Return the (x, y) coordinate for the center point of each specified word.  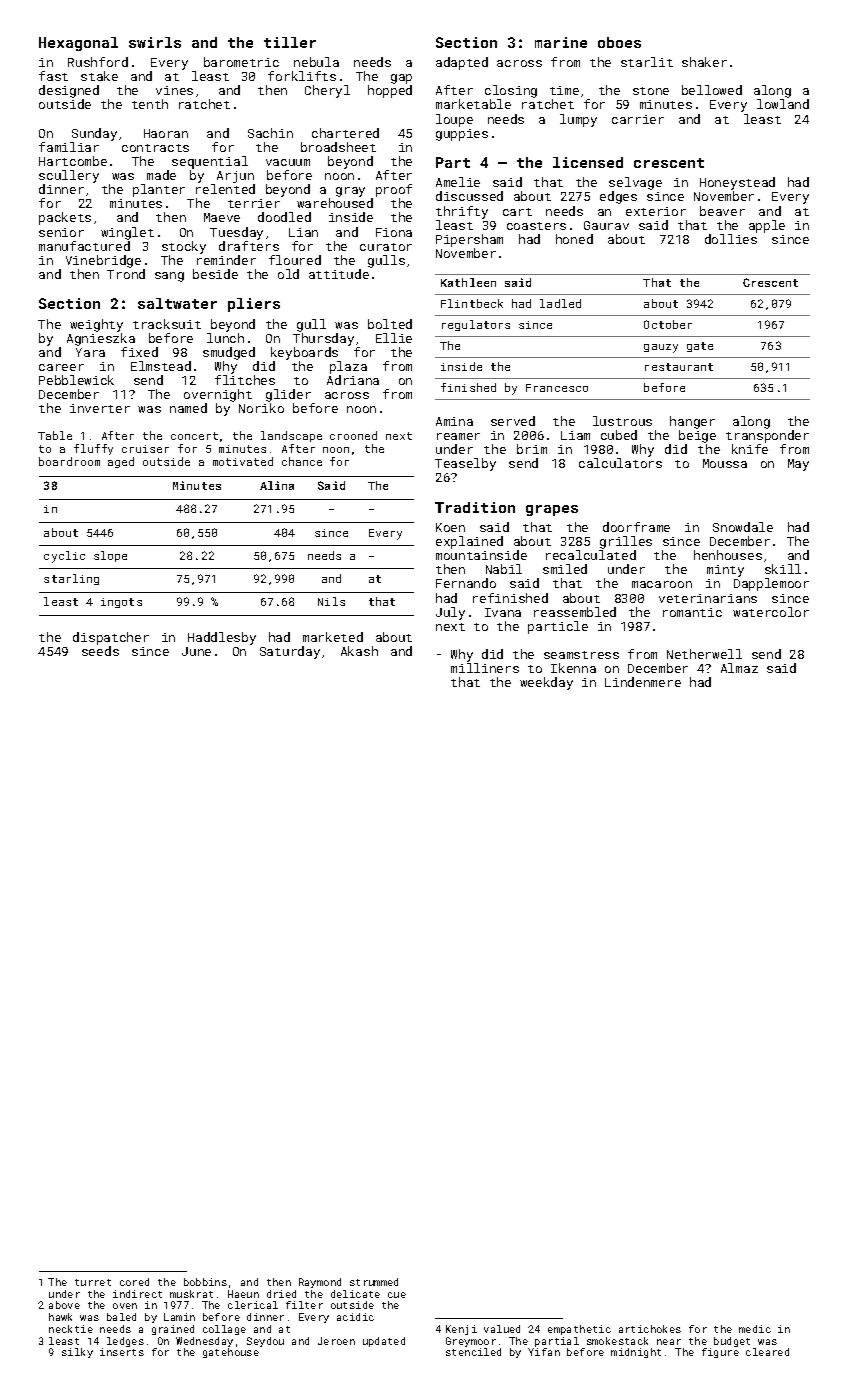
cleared (767, 1352)
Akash (359, 651)
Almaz (739, 668)
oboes (619, 42)
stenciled (473, 1352)
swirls (155, 42)
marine (561, 42)
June (196, 651)
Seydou (265, 1342)
